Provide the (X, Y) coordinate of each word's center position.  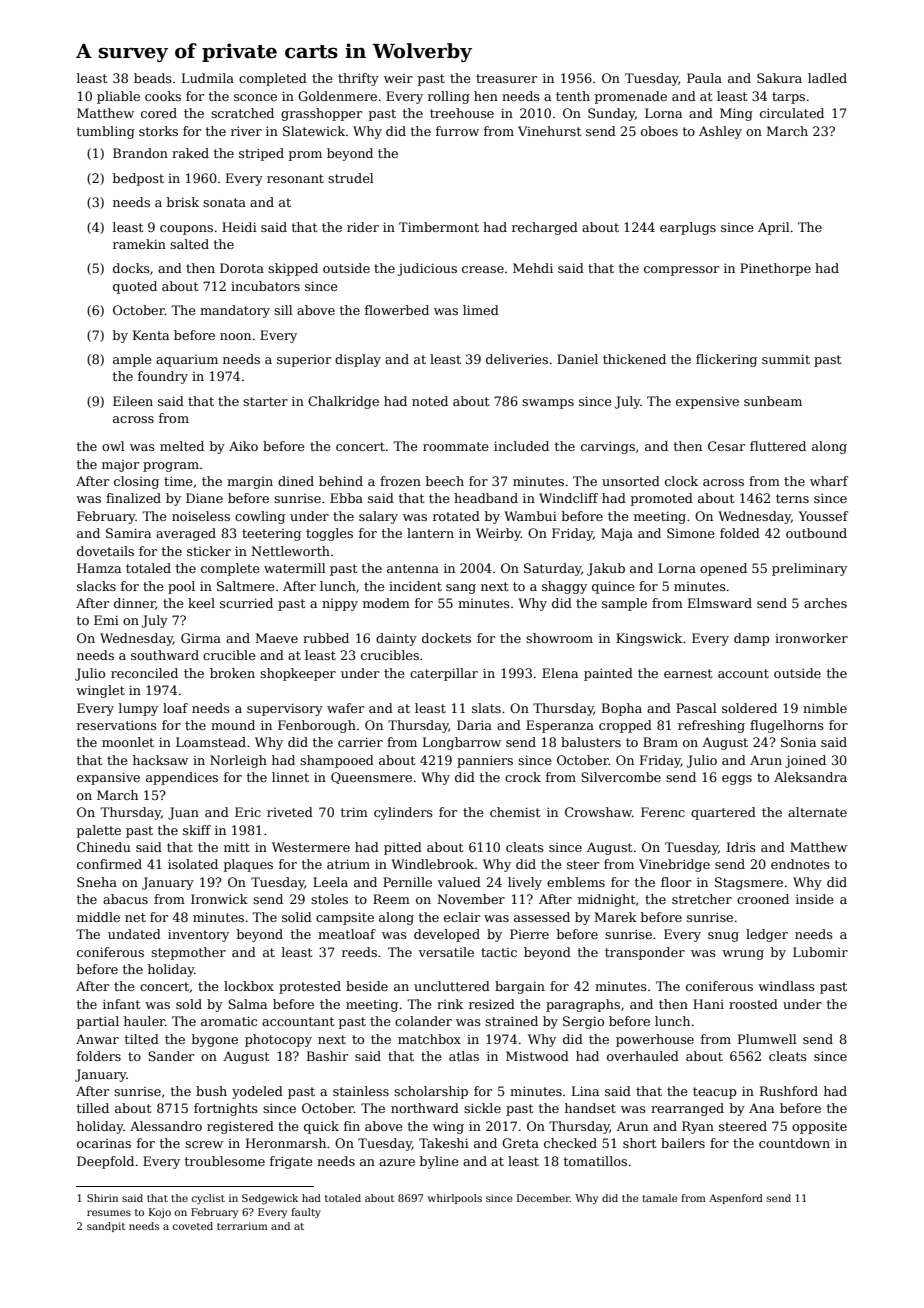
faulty (306, 1213)
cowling (260, 517)
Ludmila (208, 78)
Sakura (779, 78)
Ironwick (219, 899)
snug (723, 937)
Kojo (160, 1213)
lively (525, 883)
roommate (456, 446)
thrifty (358, 79)
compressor (681, 271)
